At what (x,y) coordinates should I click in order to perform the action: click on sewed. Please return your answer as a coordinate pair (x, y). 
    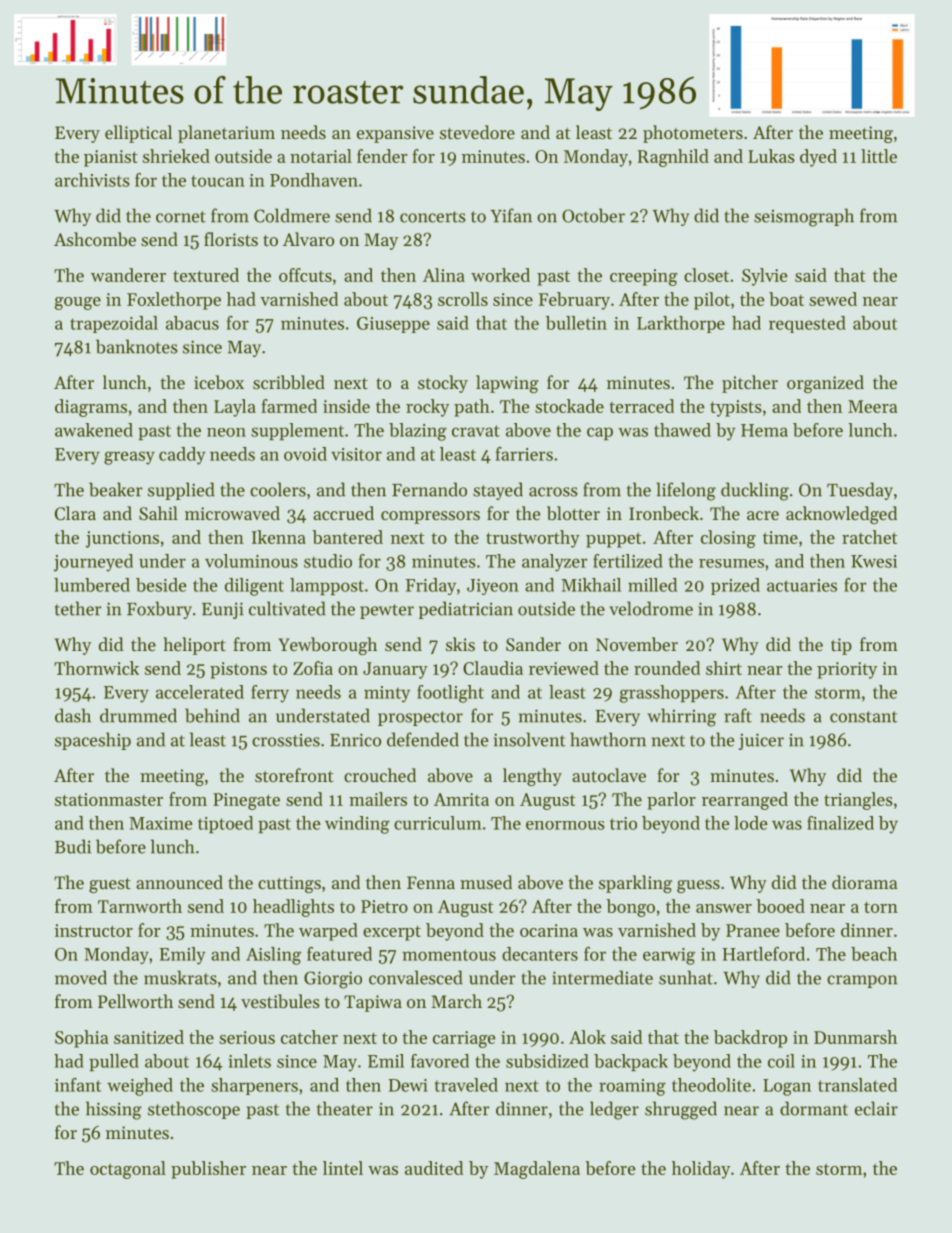
    Looking at the image, I should click on (833, 299).
